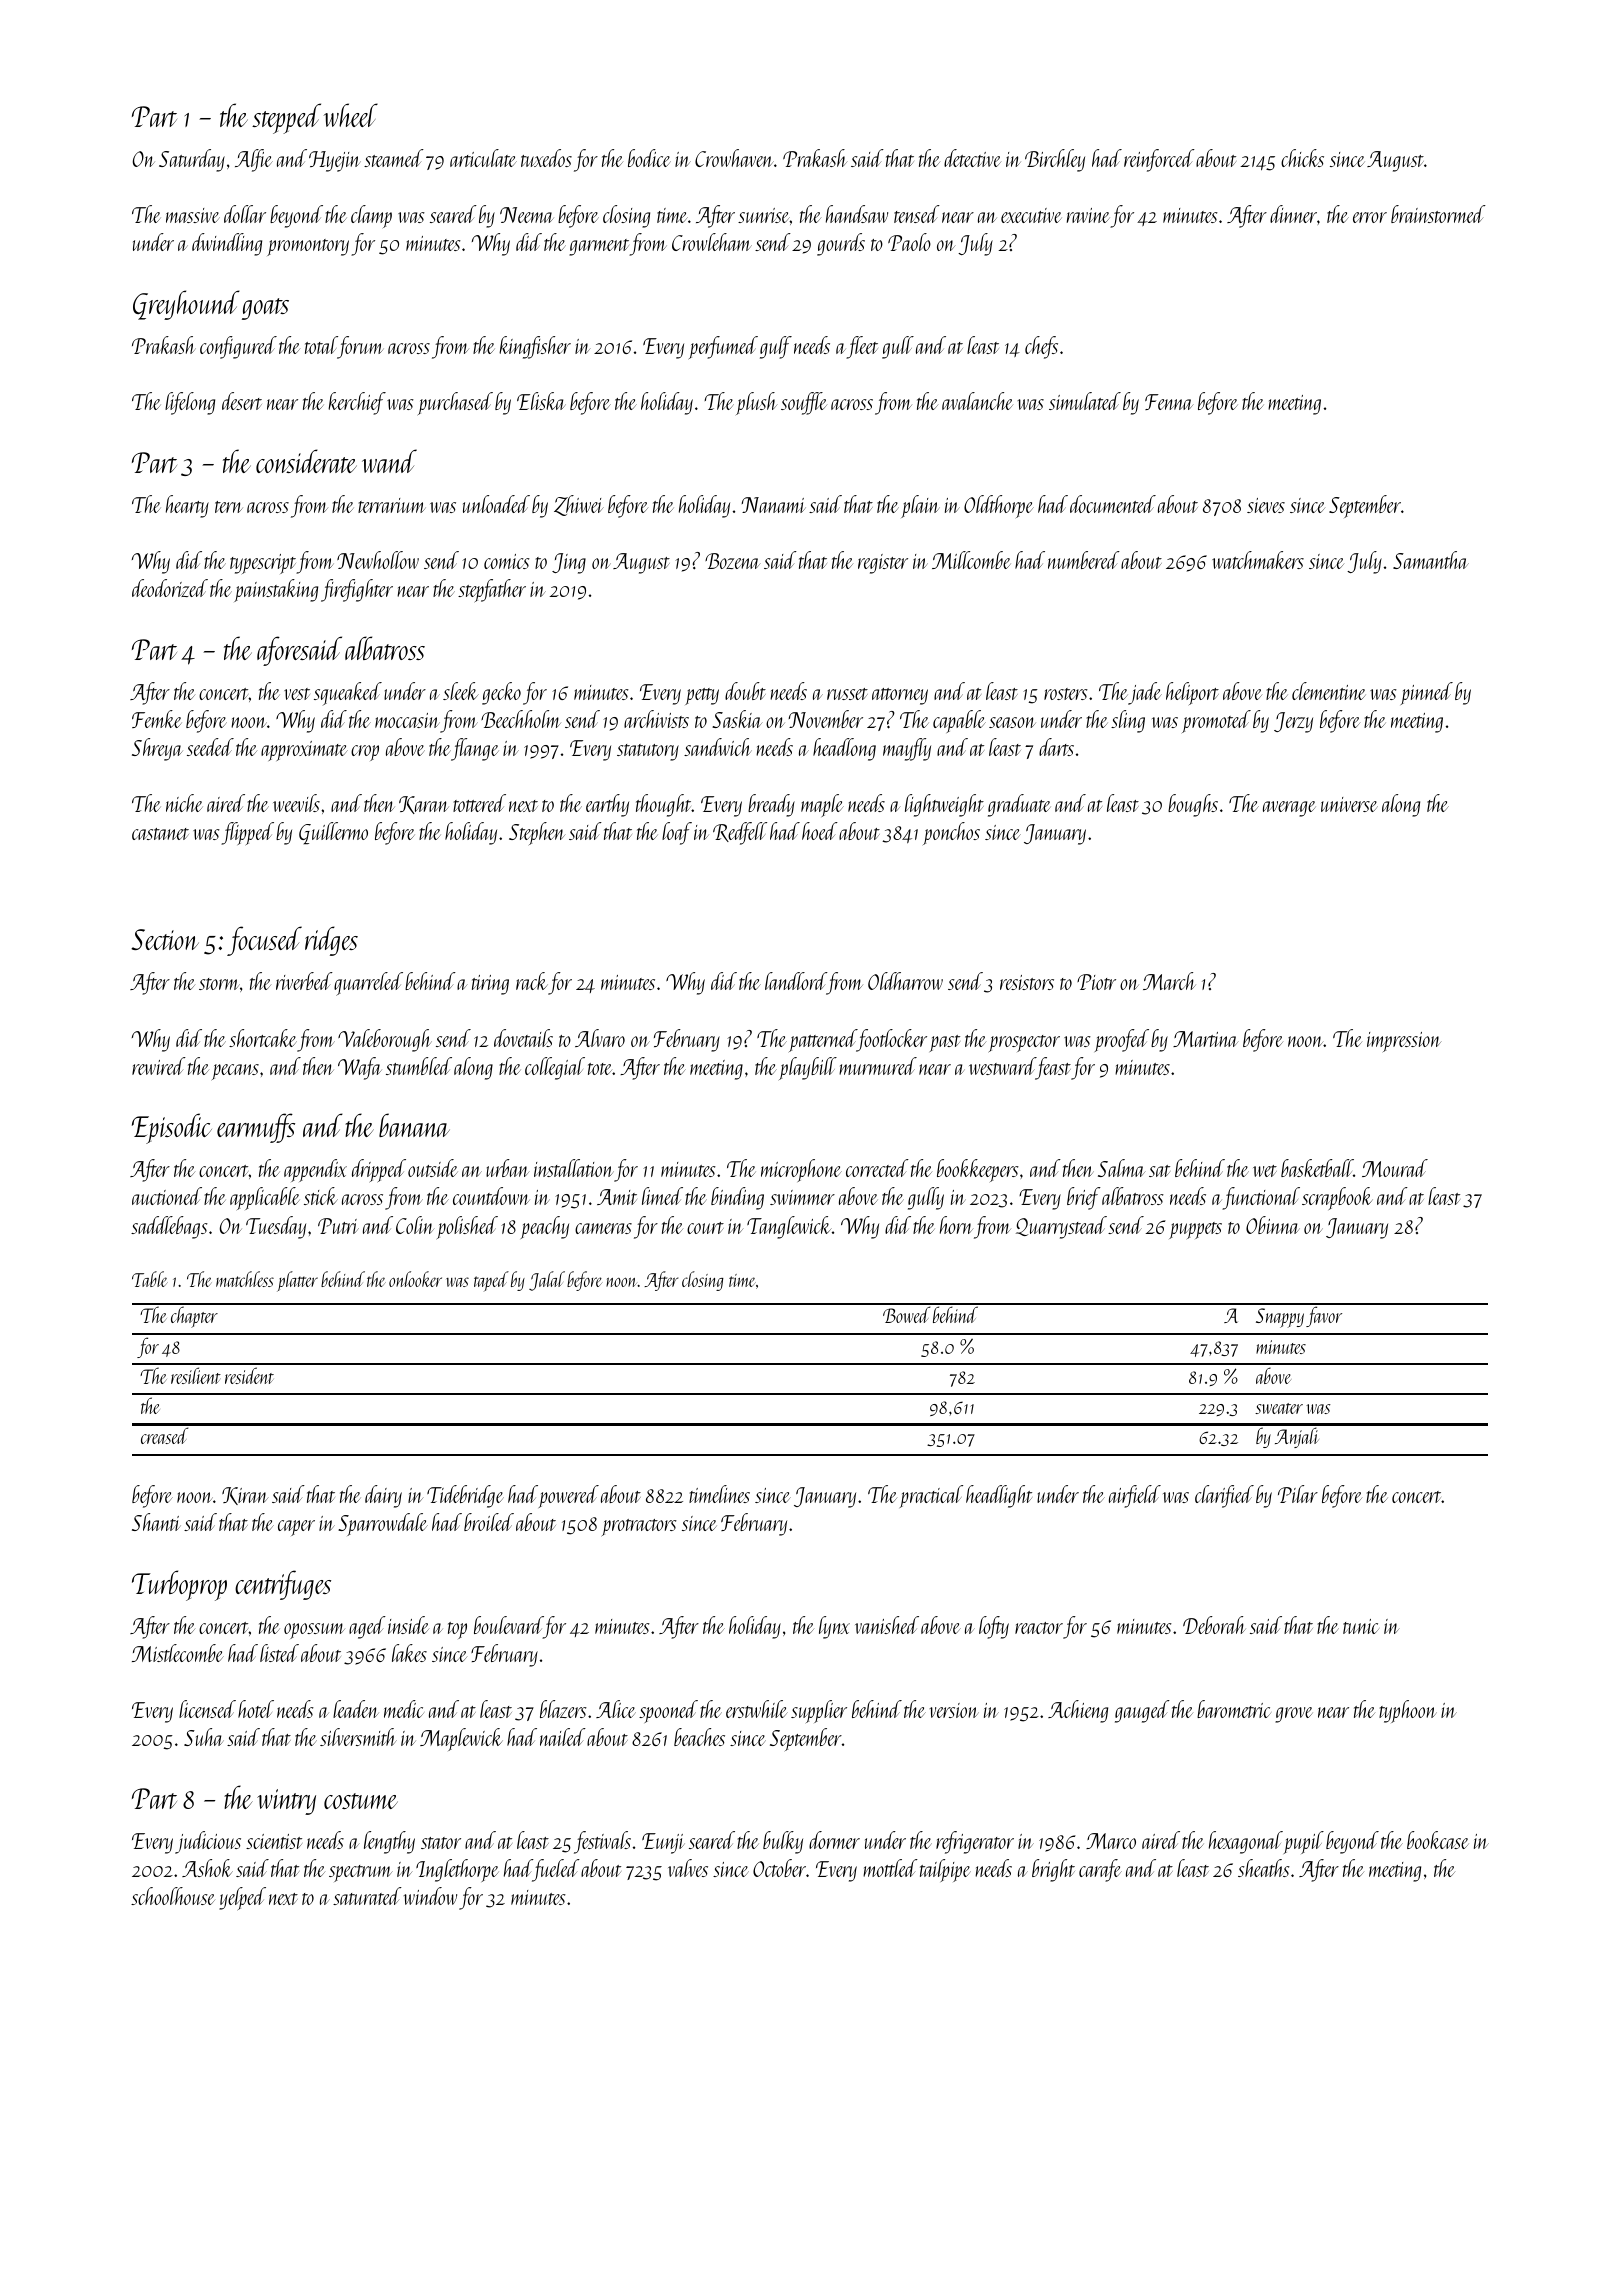 The height and width of the screenshot is (2292, 1620). What do you see at coordinates (1298, 1494) in the screenshot?
I see `Pilar` at bounding box center [1298, 1494].
